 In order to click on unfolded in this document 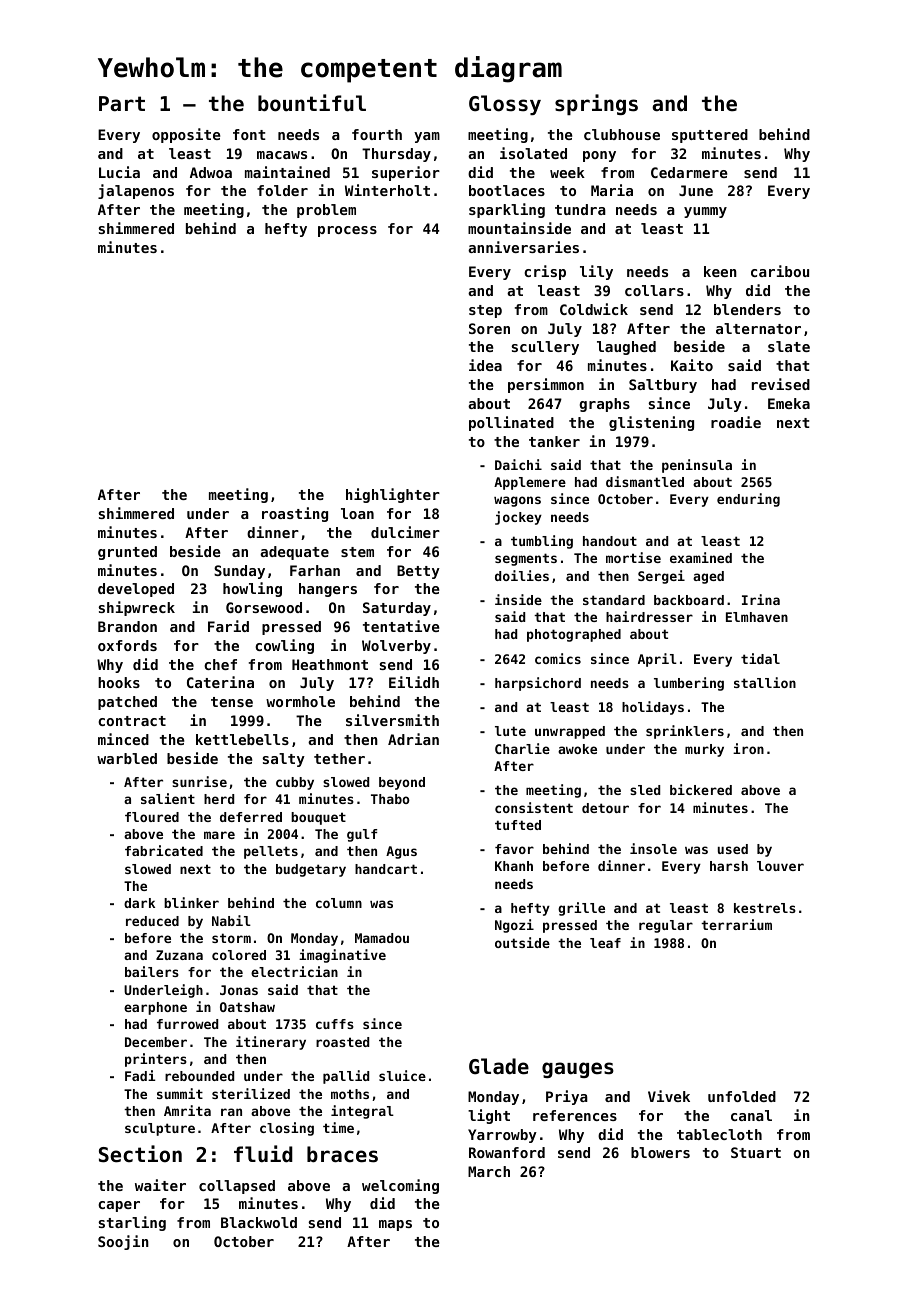, I will do `click(742, 1096)`.
